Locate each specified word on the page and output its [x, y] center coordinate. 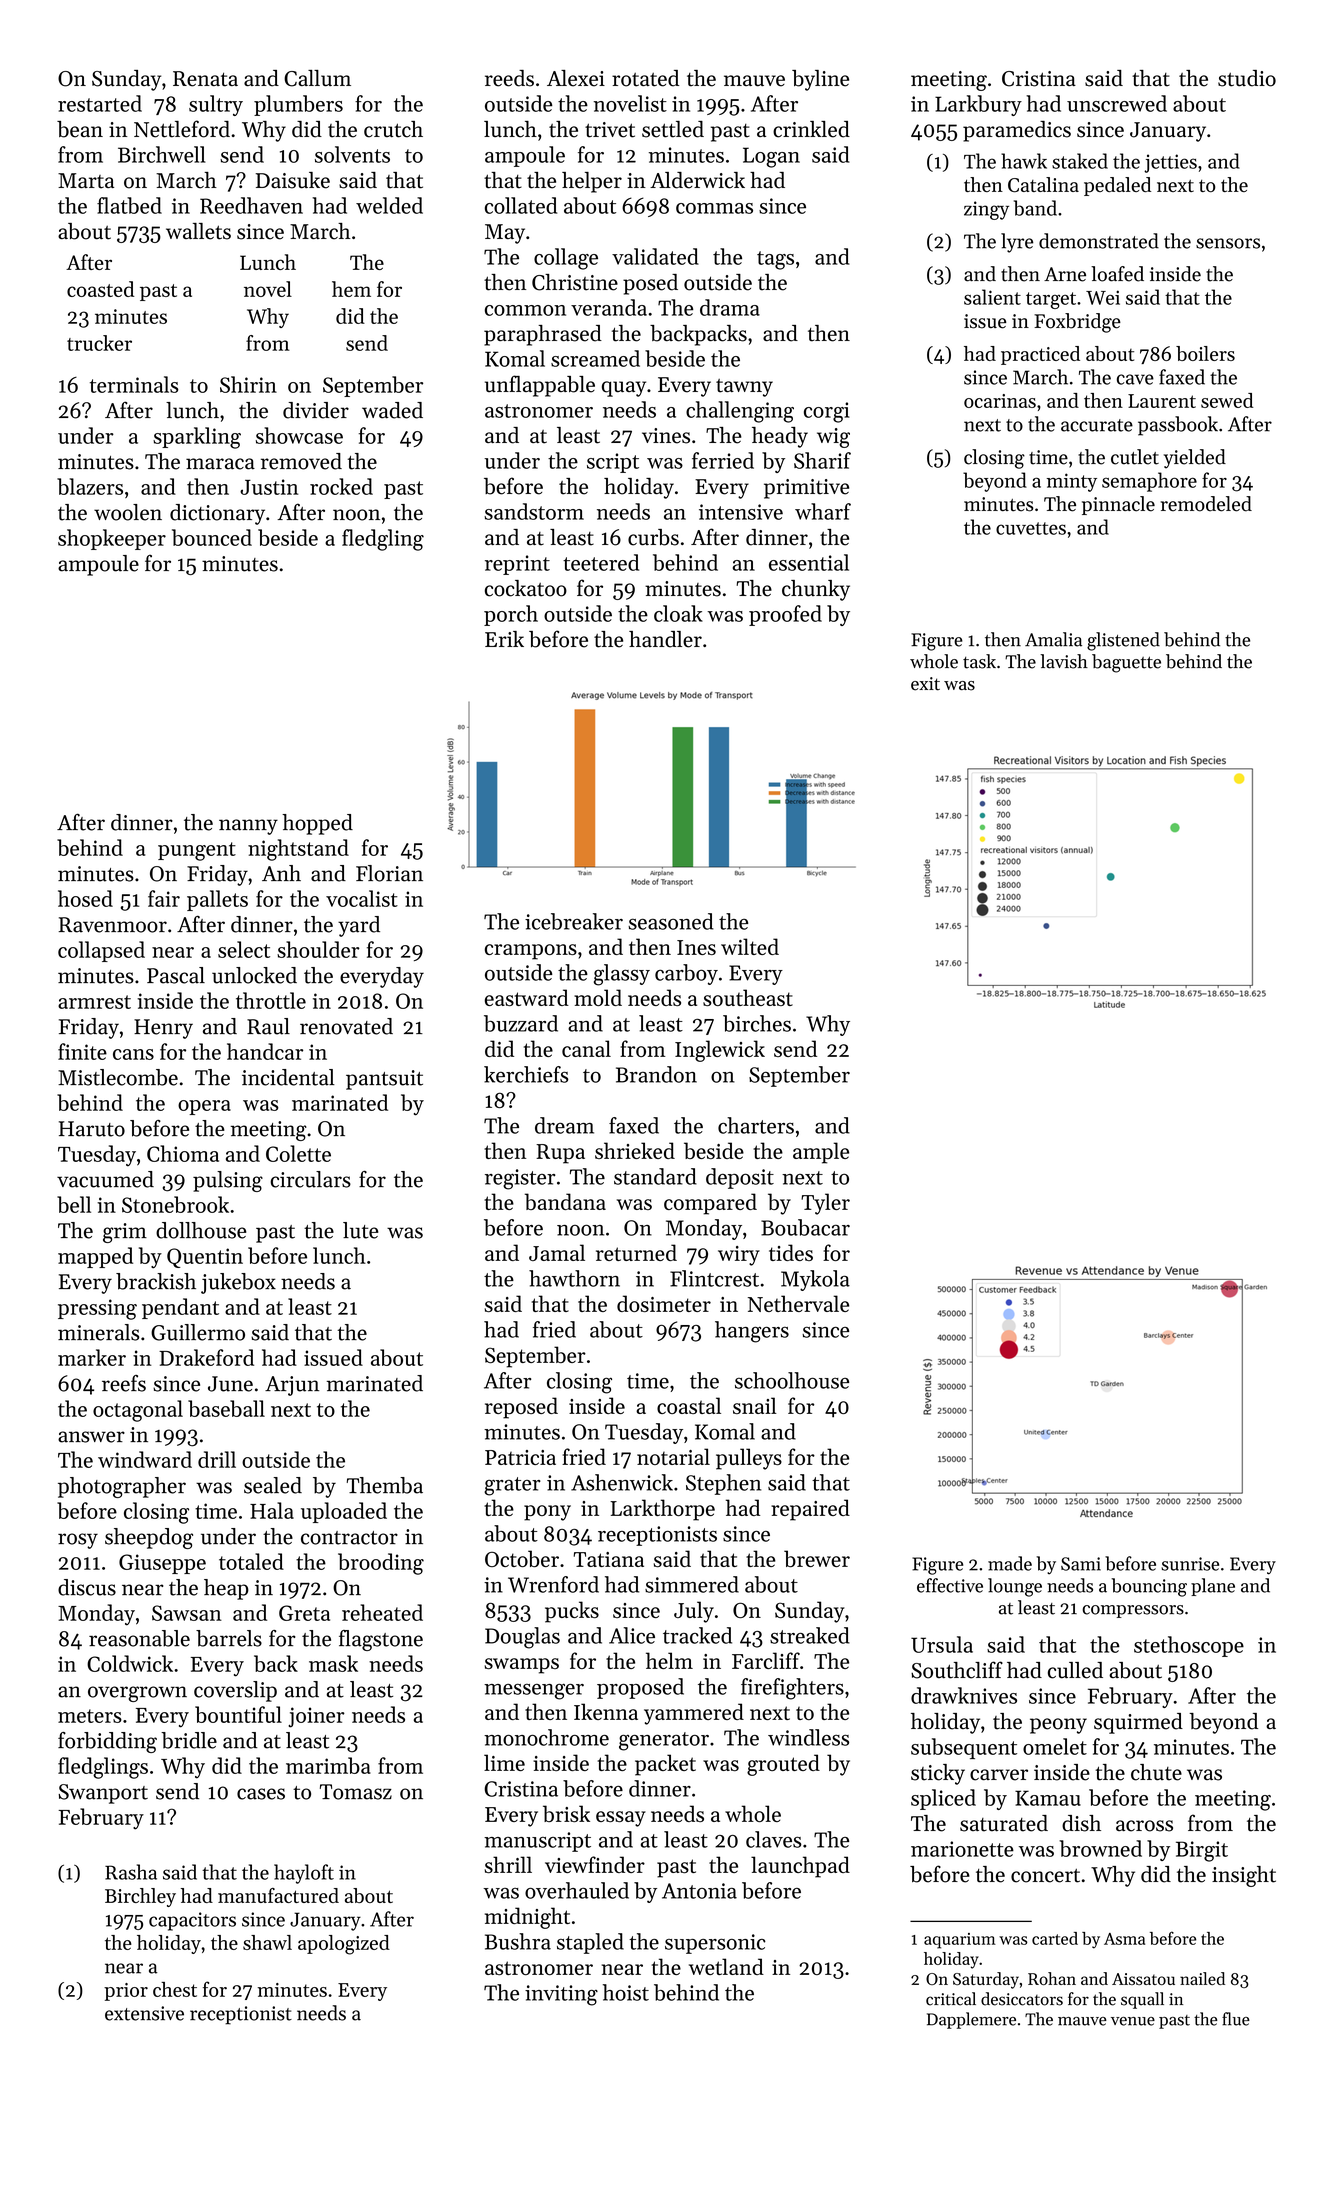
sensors [1228, 243]
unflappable [540, 386]
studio [1247, 78]
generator [664, 1741]
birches [757, 1023]
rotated [645, 78]
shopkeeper [112, 539]
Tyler [825, 1204]
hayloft [304, 1874]
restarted [100, 103]
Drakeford [206, 1357]
